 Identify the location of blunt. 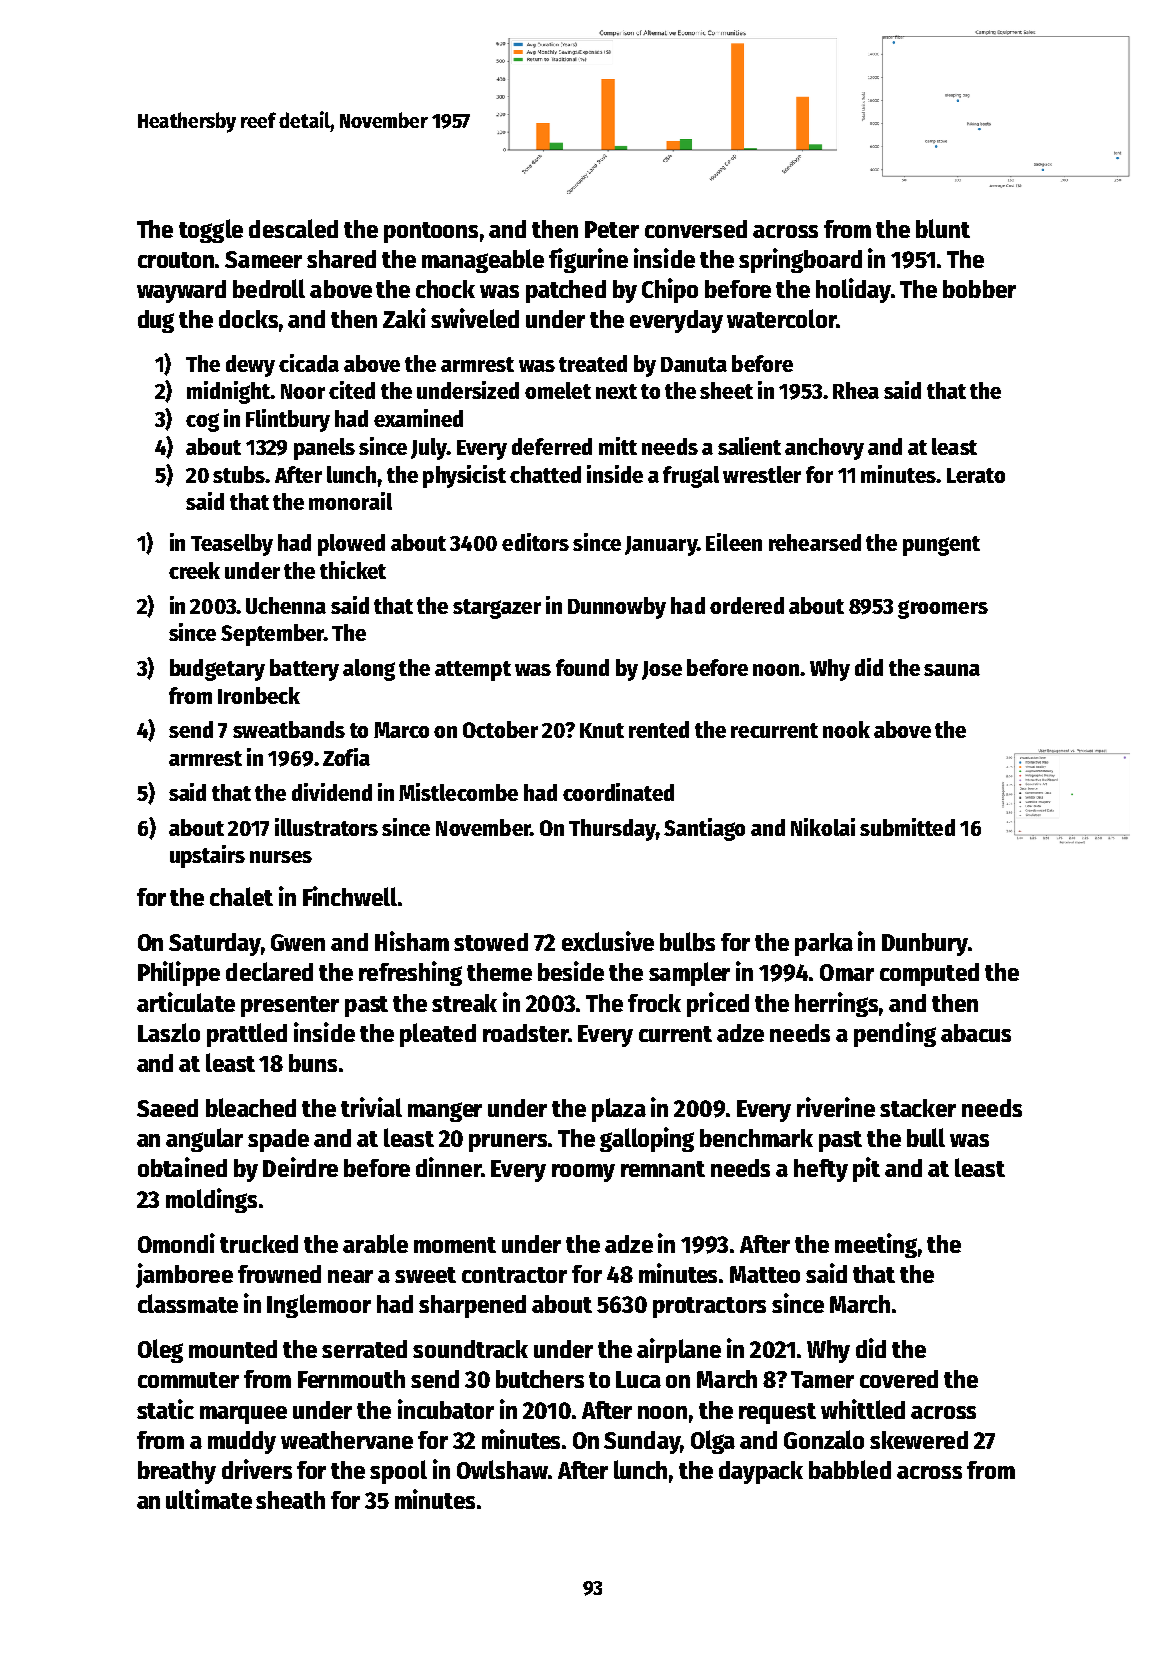
(943, 228).
